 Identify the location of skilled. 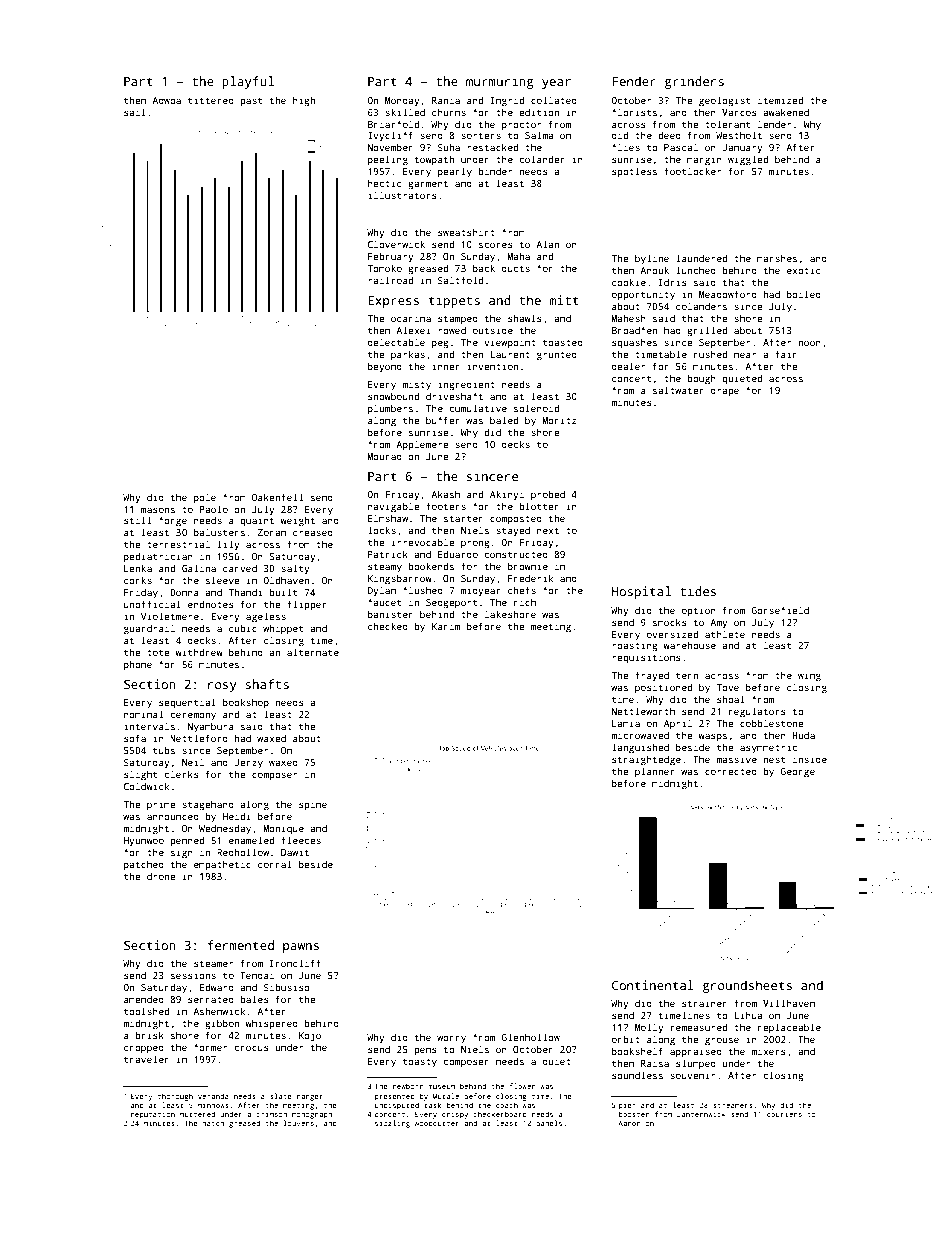
(405, 112).
